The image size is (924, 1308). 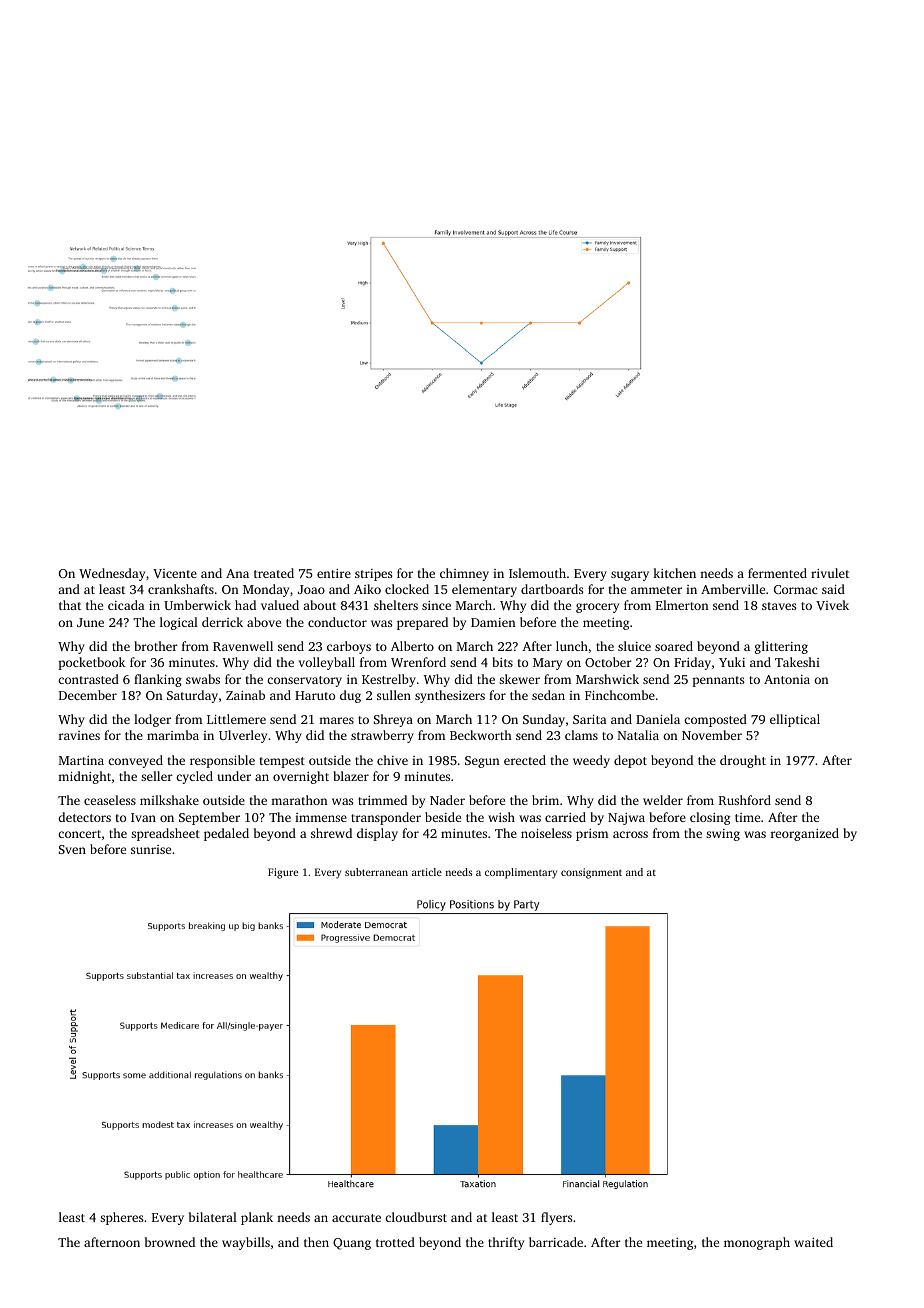 I want to click on sluice, so click(x=634, y=646).
